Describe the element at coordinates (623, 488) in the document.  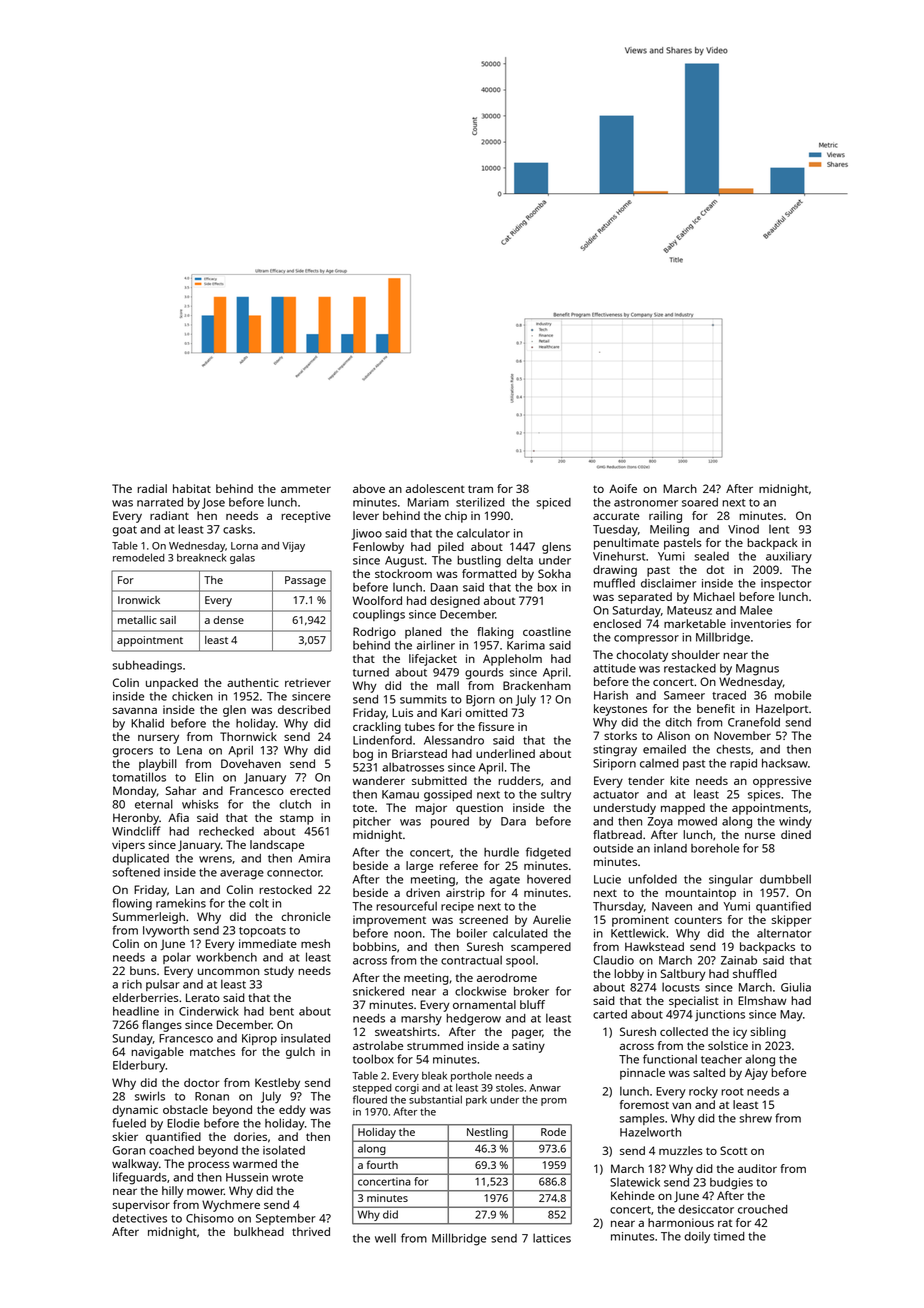
I see `Aoife` at that location.
